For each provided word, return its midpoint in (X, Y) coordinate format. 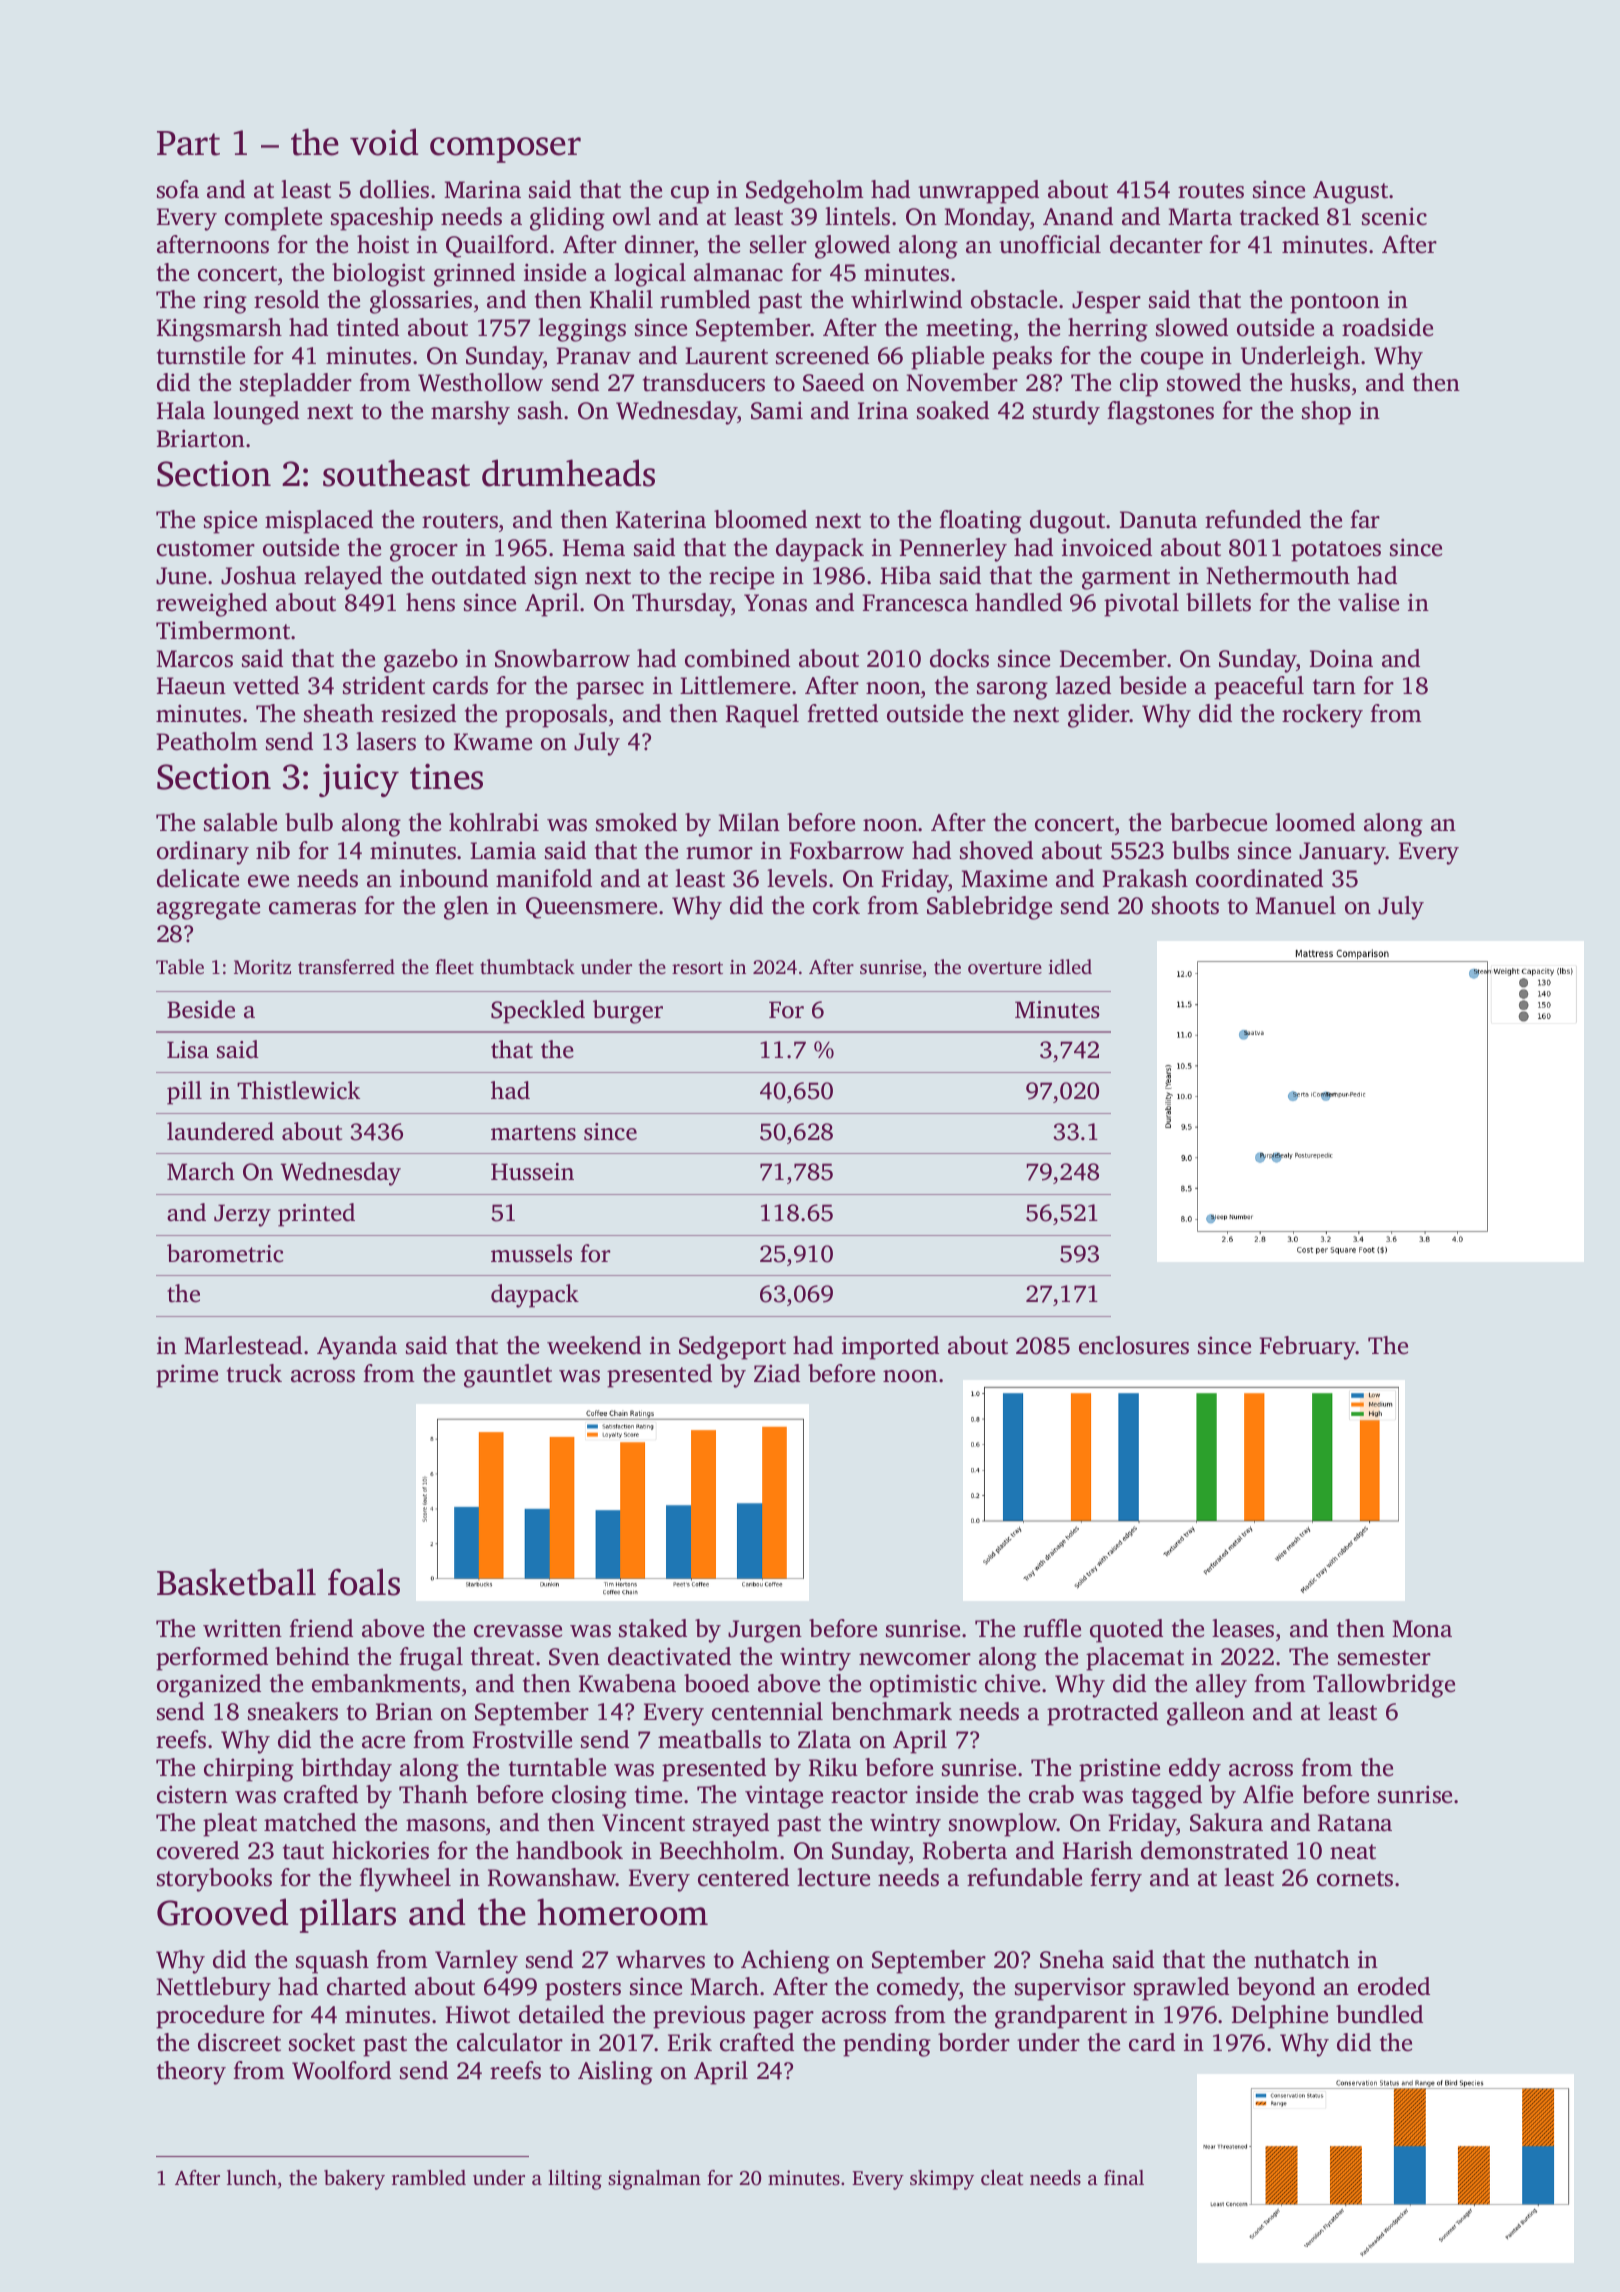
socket (322, 2042)
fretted (842, 713)
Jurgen (765, 1631)
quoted (1126, 1631)
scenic (1394, 216)
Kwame (493, 742)
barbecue (1218, 822)
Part (188, 143)
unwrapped (978, 192)
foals (364, 1582)
